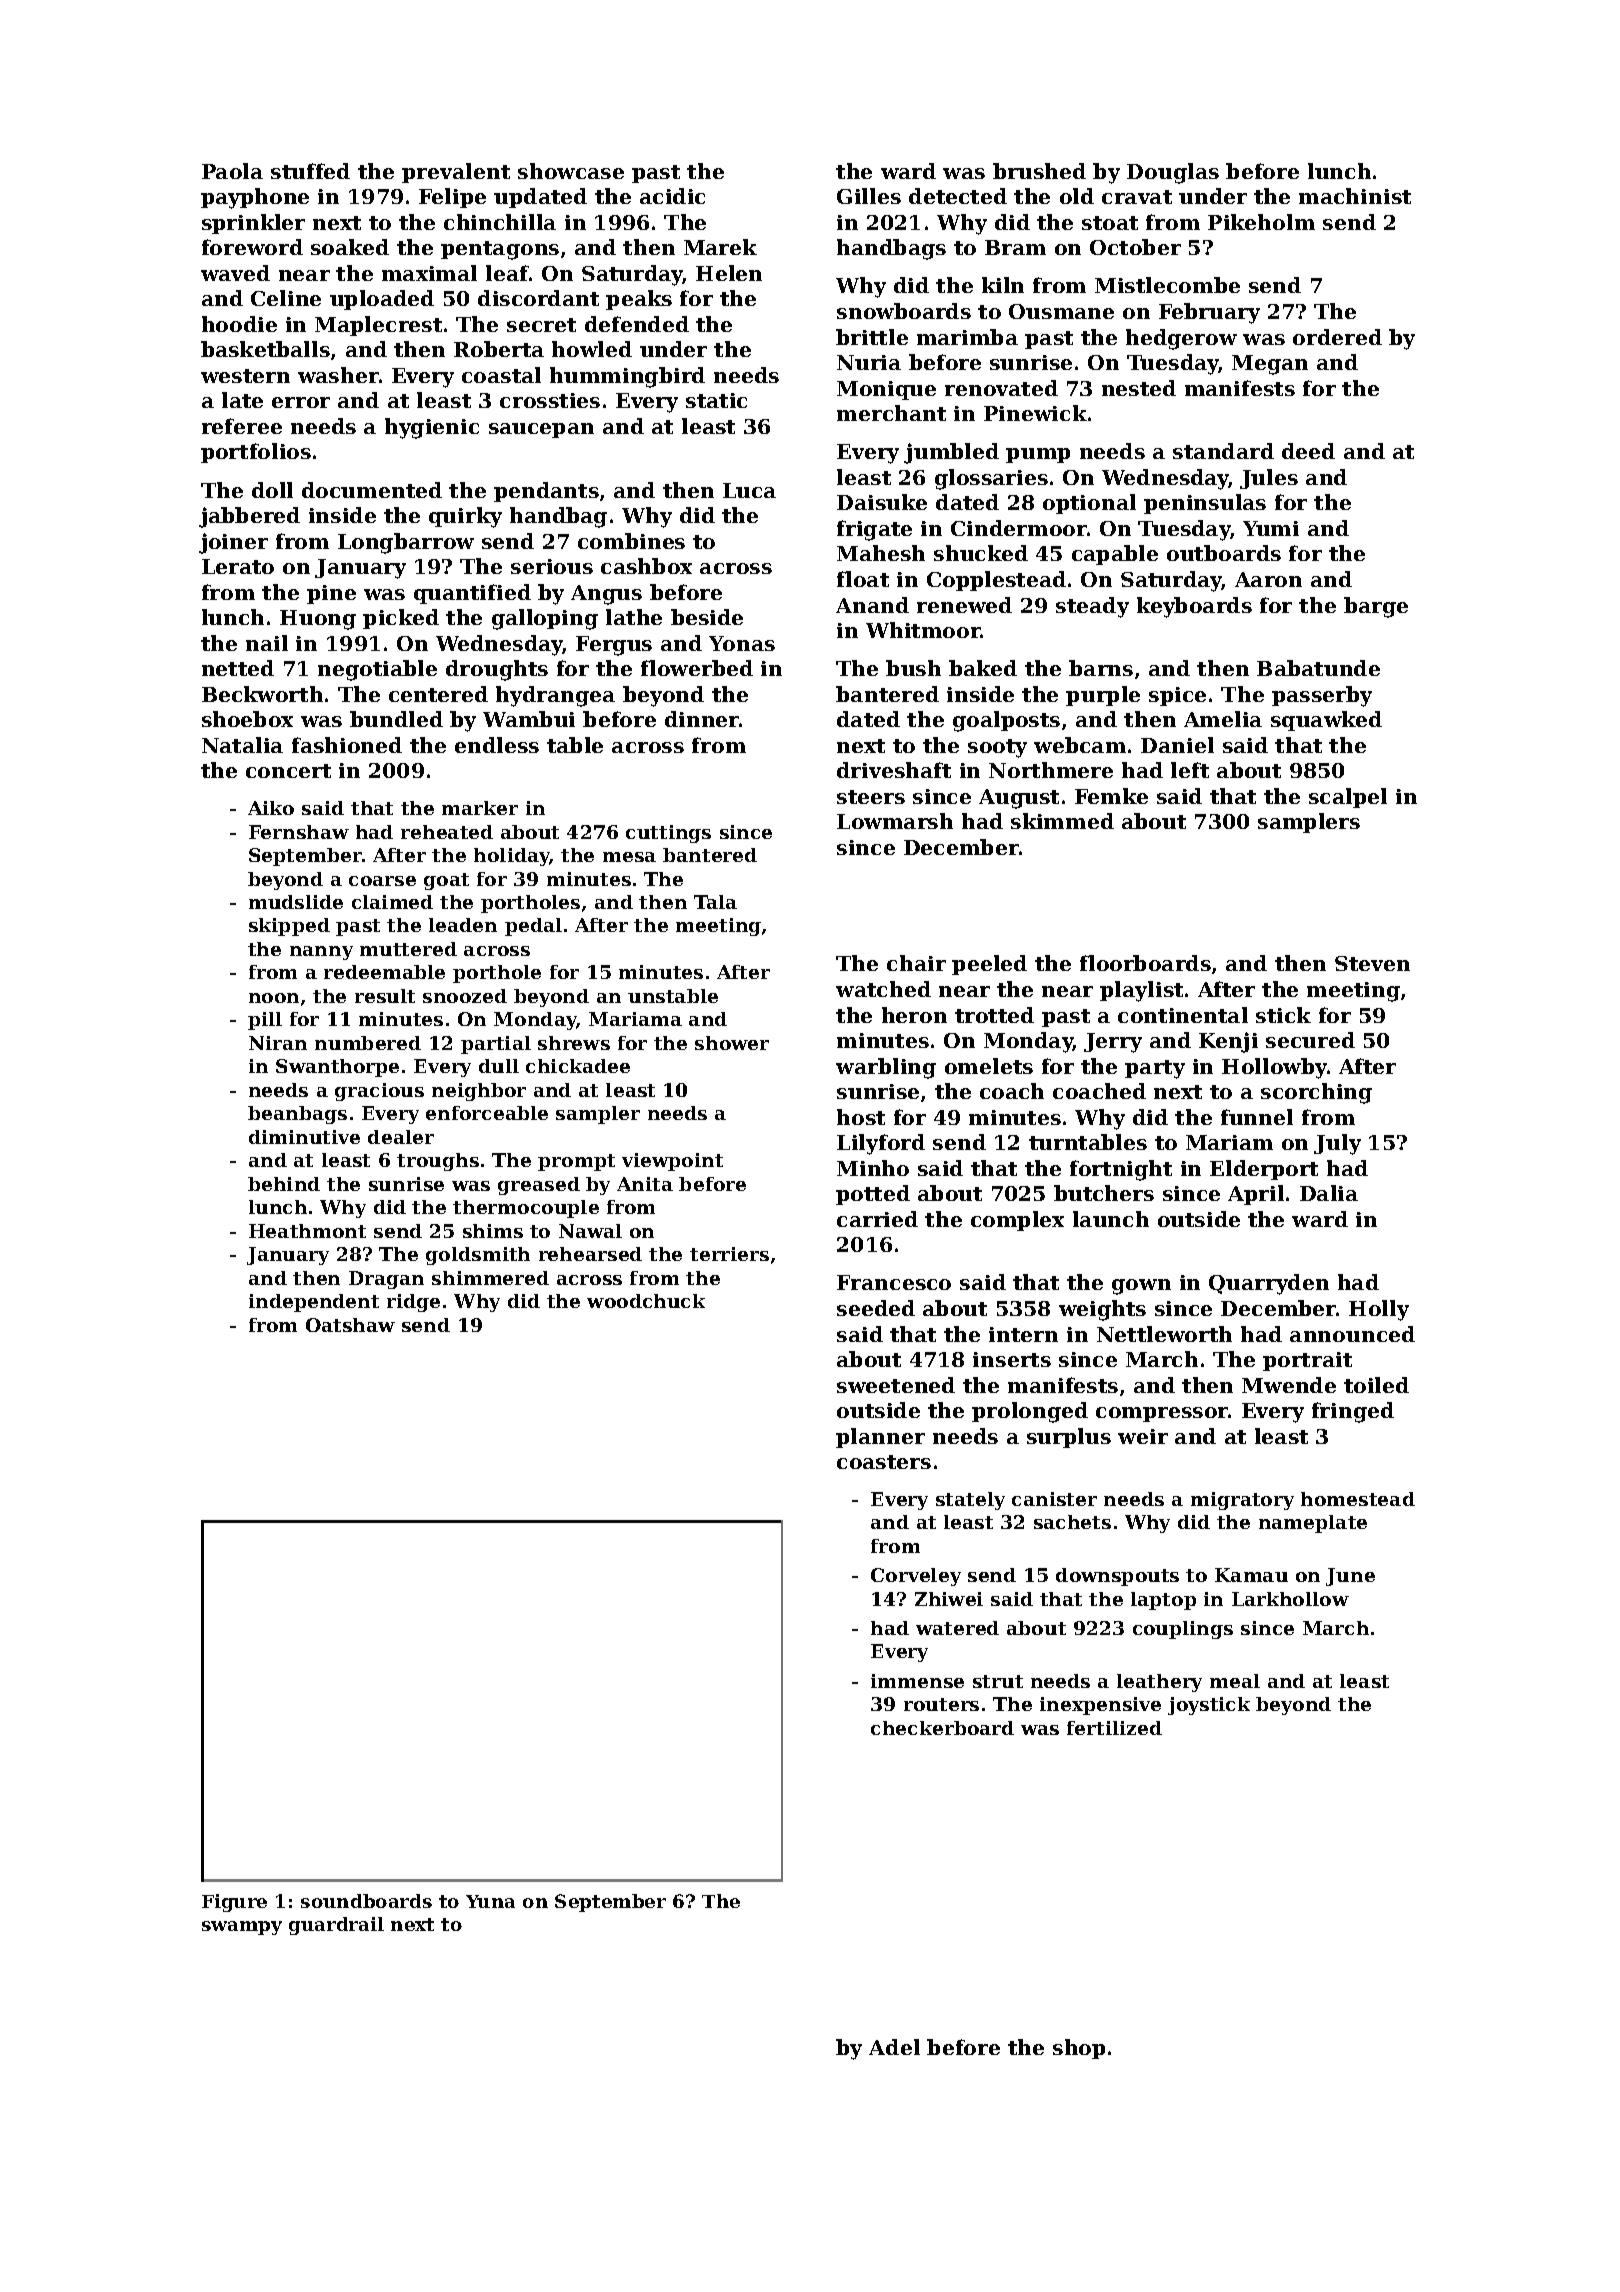  What do you see at coordinates (338, 375) in the page?
I see `washer` at bounding box center [338, 375].
